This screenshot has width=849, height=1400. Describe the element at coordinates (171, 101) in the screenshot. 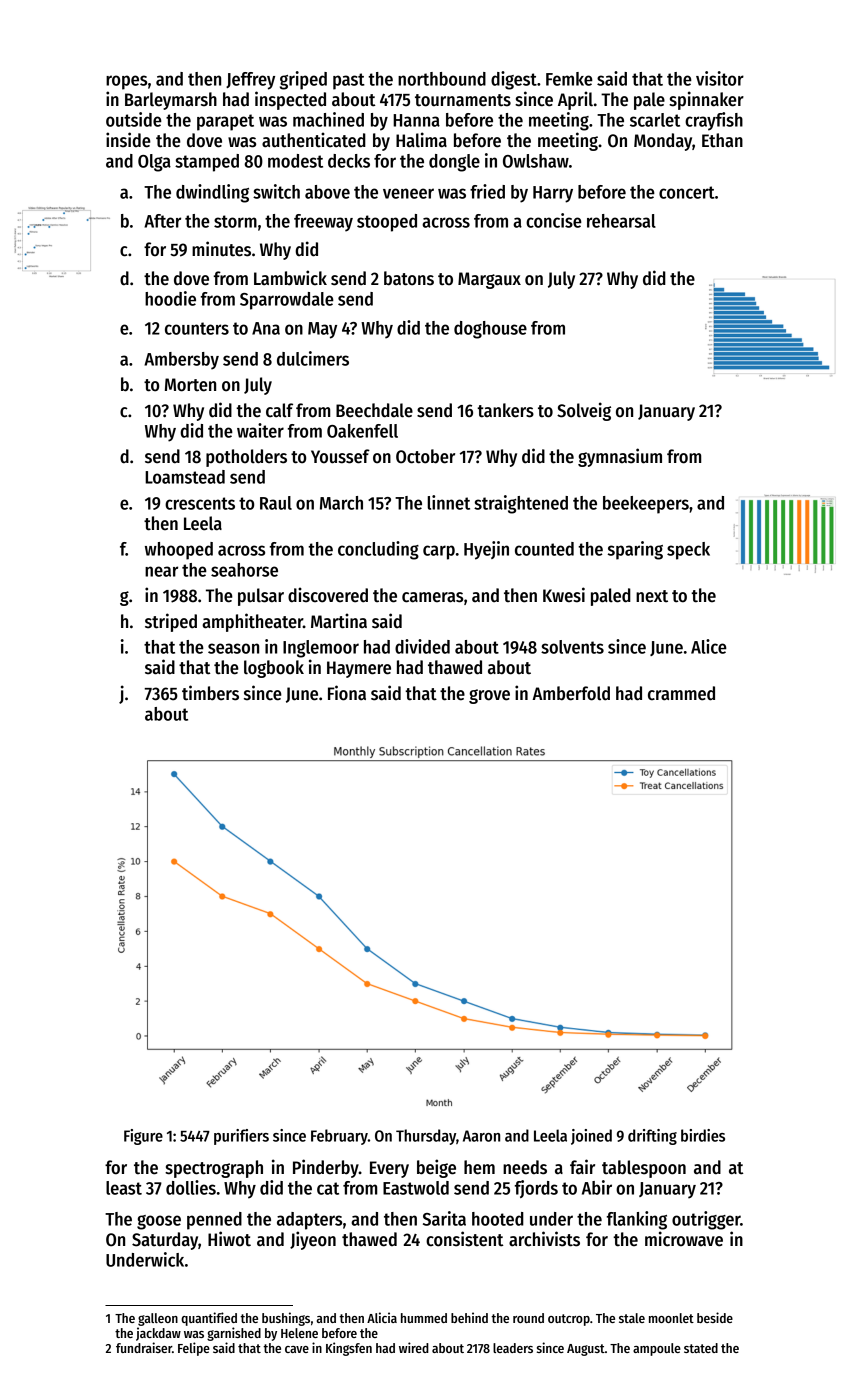

I see `Barleymarsh` at that location.
